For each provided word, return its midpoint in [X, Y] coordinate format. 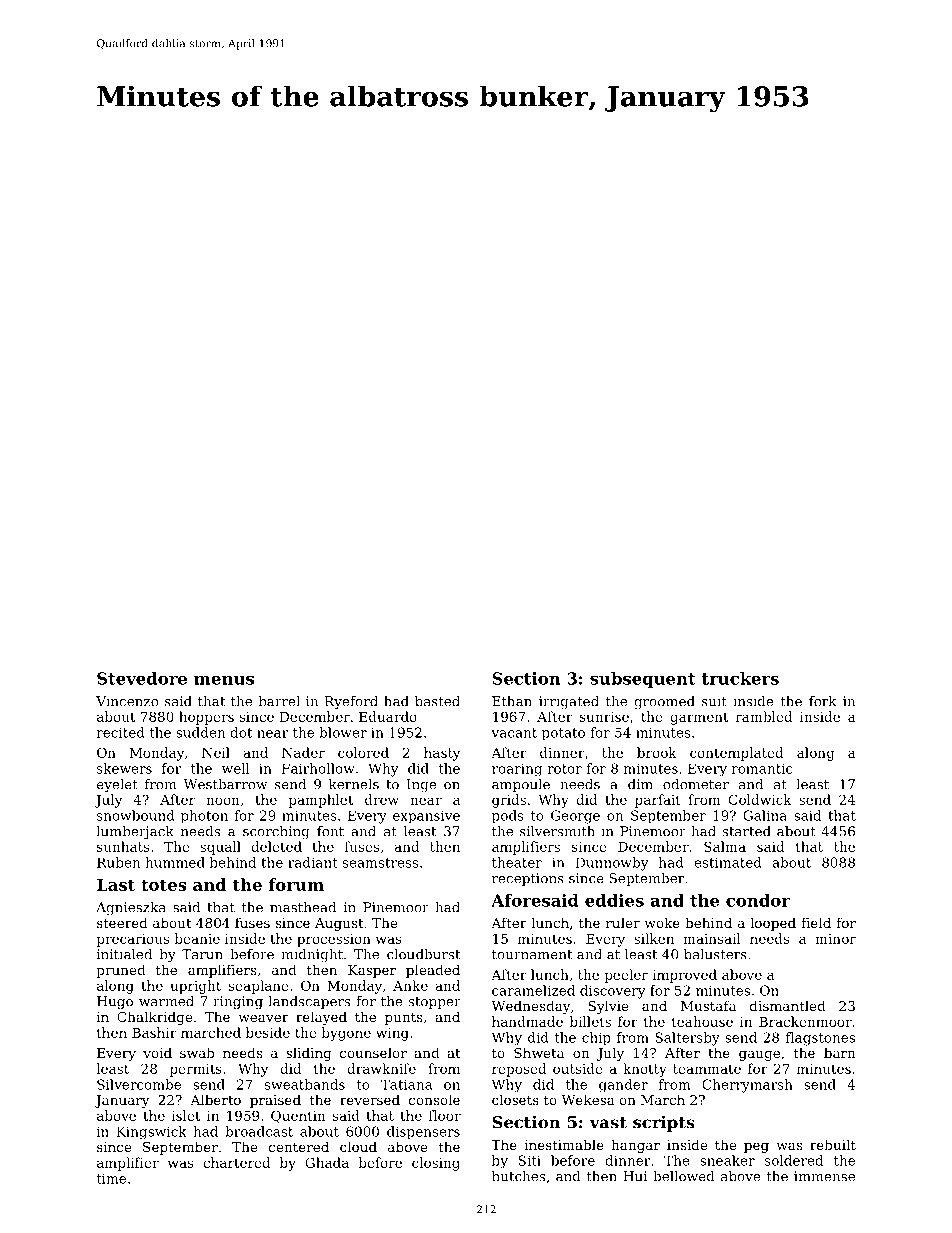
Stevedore [142, 678]
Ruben [118, 862]
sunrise [604, 717]
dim [640, 784]
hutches [518, 1176]
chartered [236, 1162]
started [747, 831]
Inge [422, 785]
